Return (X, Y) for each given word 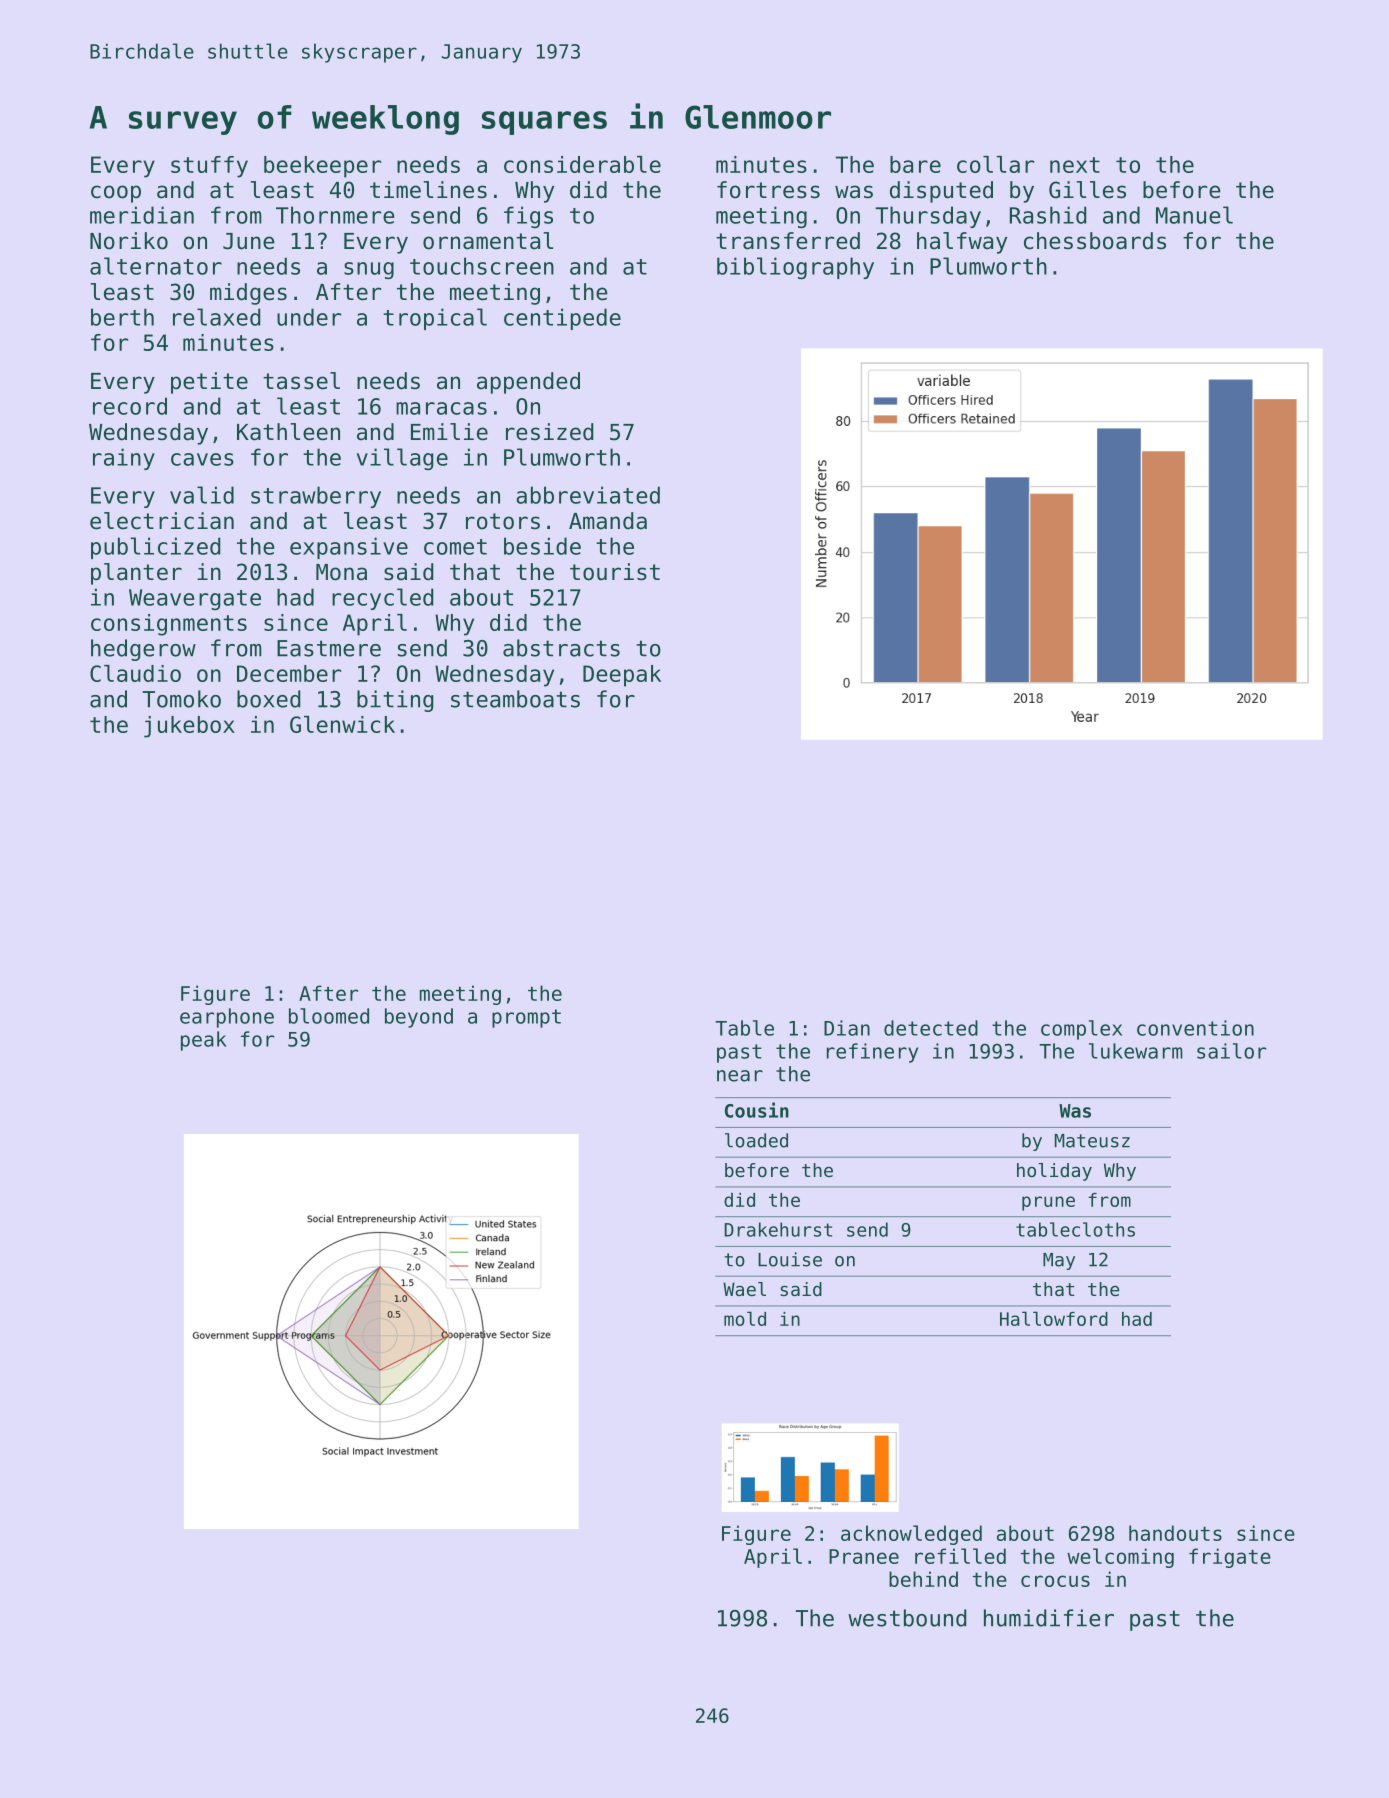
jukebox (189, 727)
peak (204, 1041)
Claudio (135, 673)
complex (1081, 1030)
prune (1048, 1203)
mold (745, 1318)
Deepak (622, 676)
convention (1195, 1028)
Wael (744, 1289)
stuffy (209, 167)
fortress (768, 190)
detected (931, 1028)
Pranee (864, 1556)
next (1075, 165)
